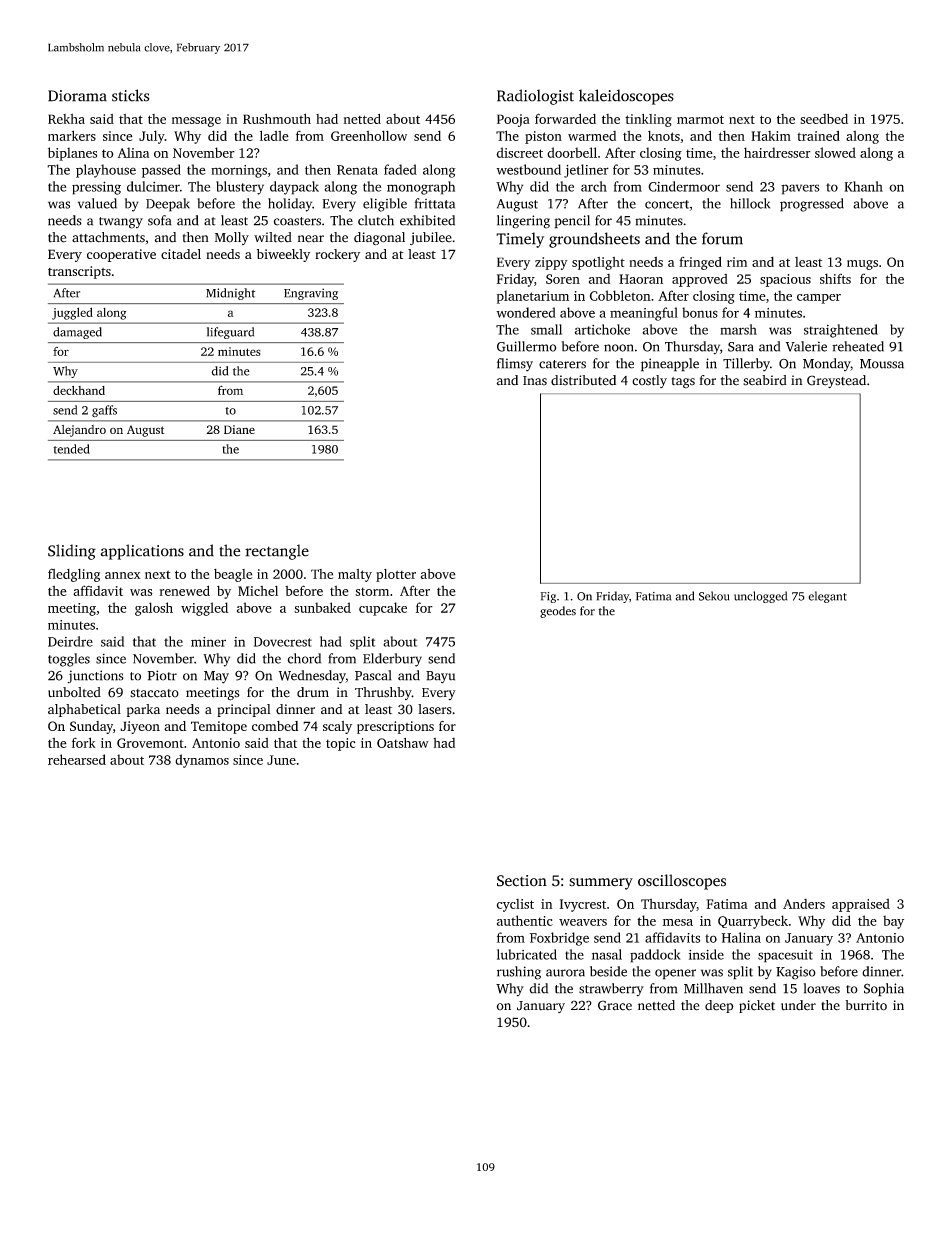 The width and height of the image is (952, 1233). I want to click on seedbed, so click(824, 119).
